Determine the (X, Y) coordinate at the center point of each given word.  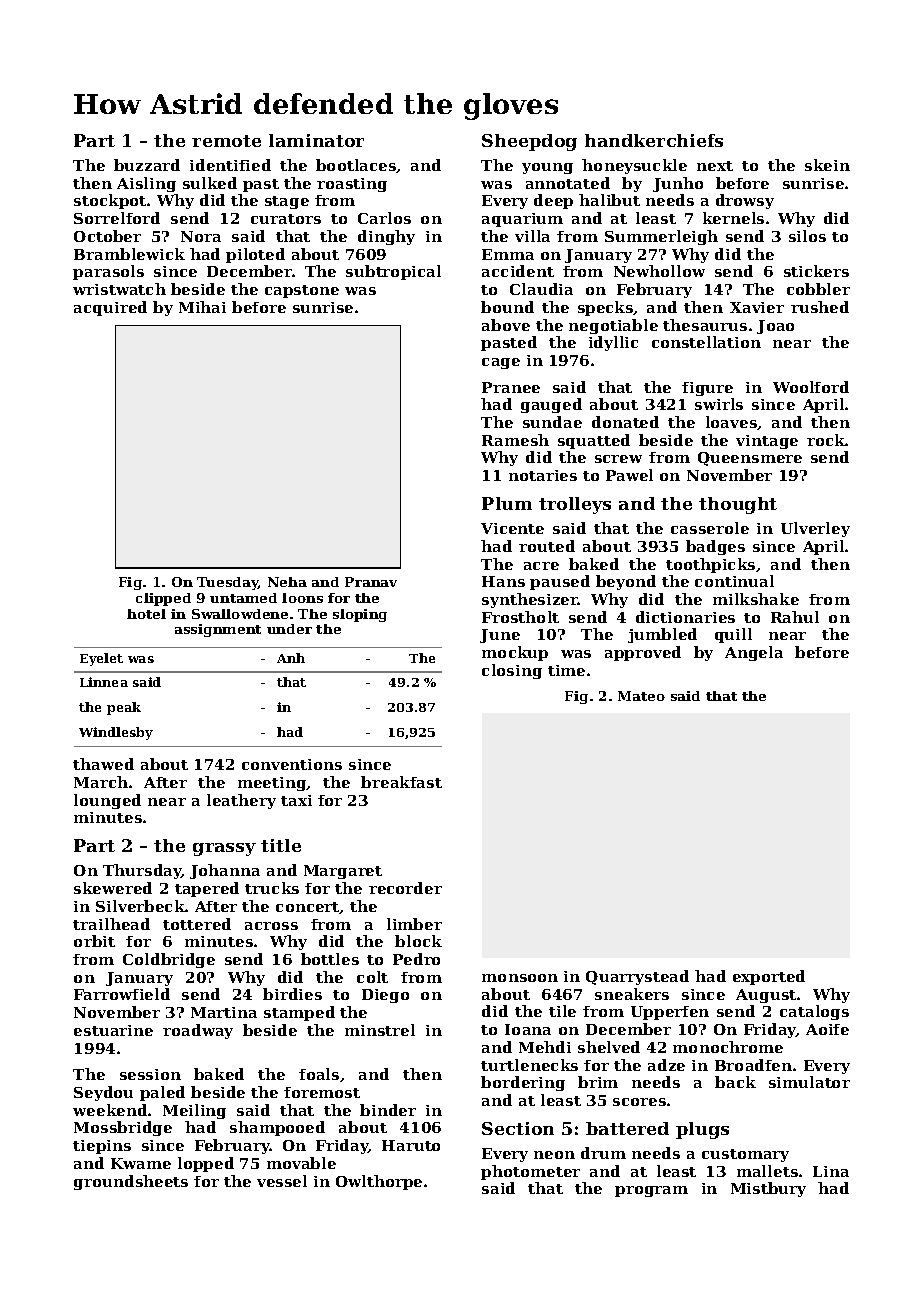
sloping (360, 615)
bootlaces (356, 166)
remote (226, 141)
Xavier (757, 307)
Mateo (641, 696)
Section (518, 1128)
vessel (282, 1181)
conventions (292, 764)
